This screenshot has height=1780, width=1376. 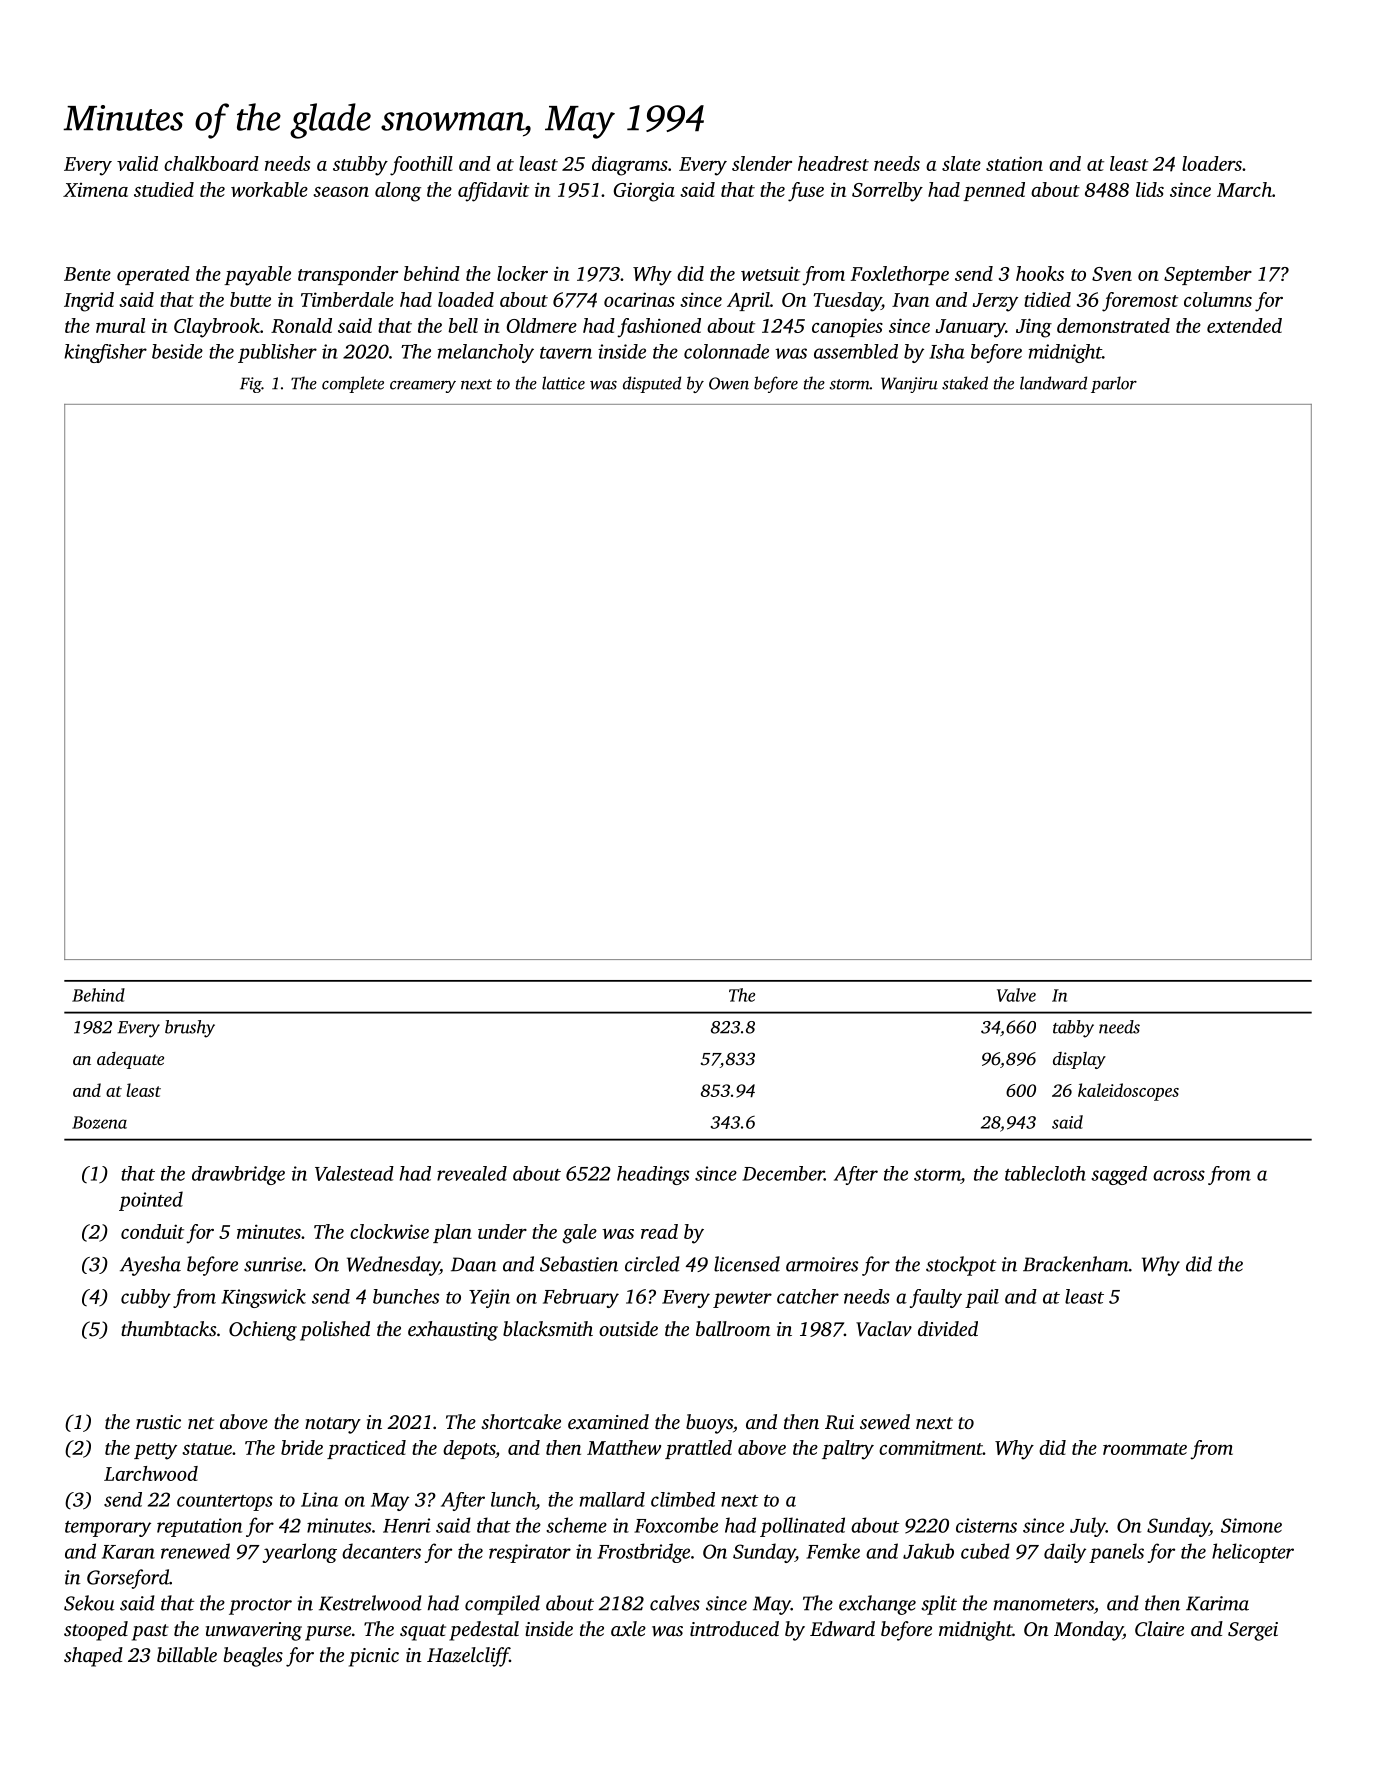 What do you see at coordinates (370, 1603) in the screenshot?
I see `Kestrelwood` at bounding box center [370, 1603].
